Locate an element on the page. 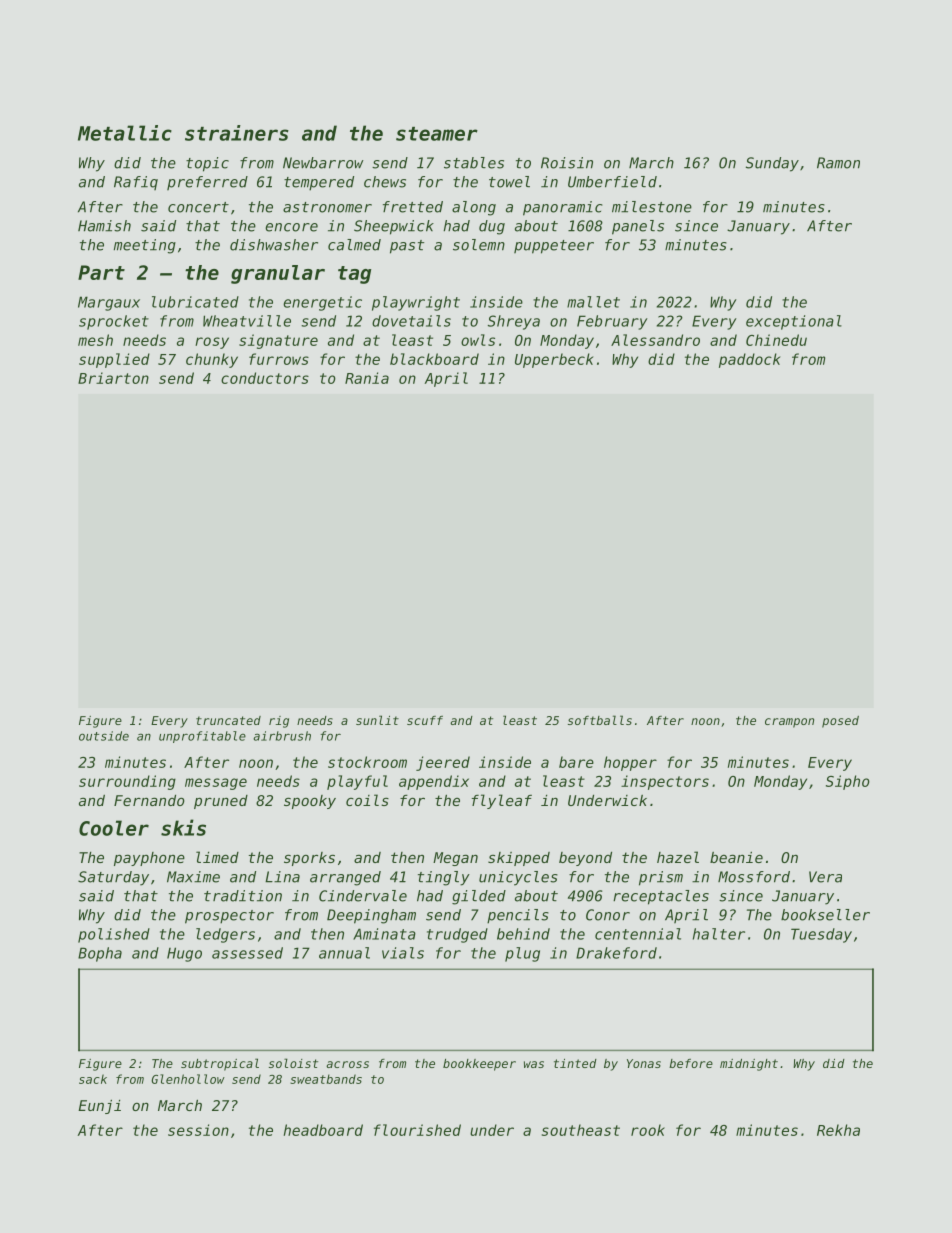 Image resolution: width=952 pixels, height=1233 pixels. Ramon is located at coordinates (838, 163).
